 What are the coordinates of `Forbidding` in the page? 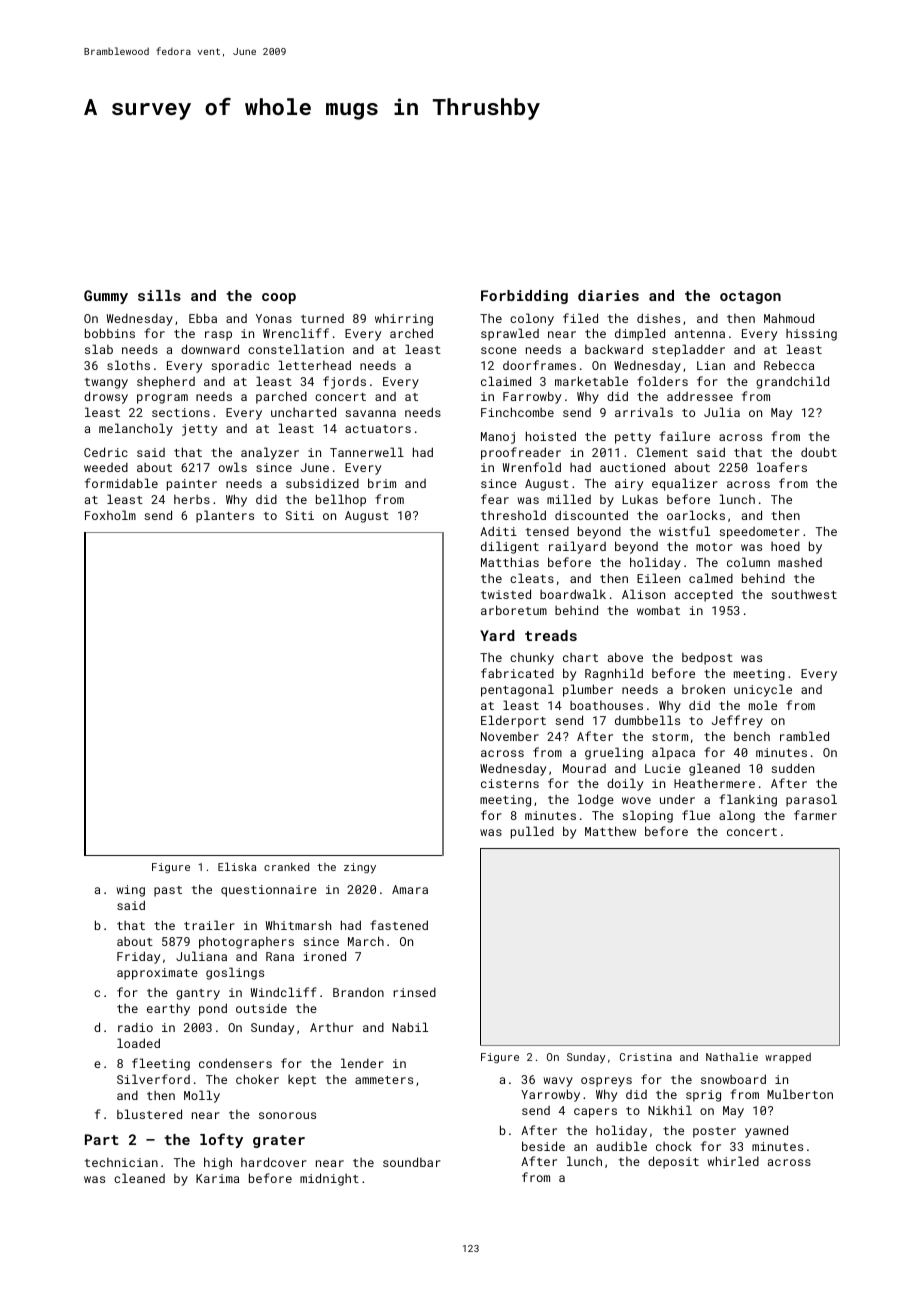 It's located at (524, 297).
